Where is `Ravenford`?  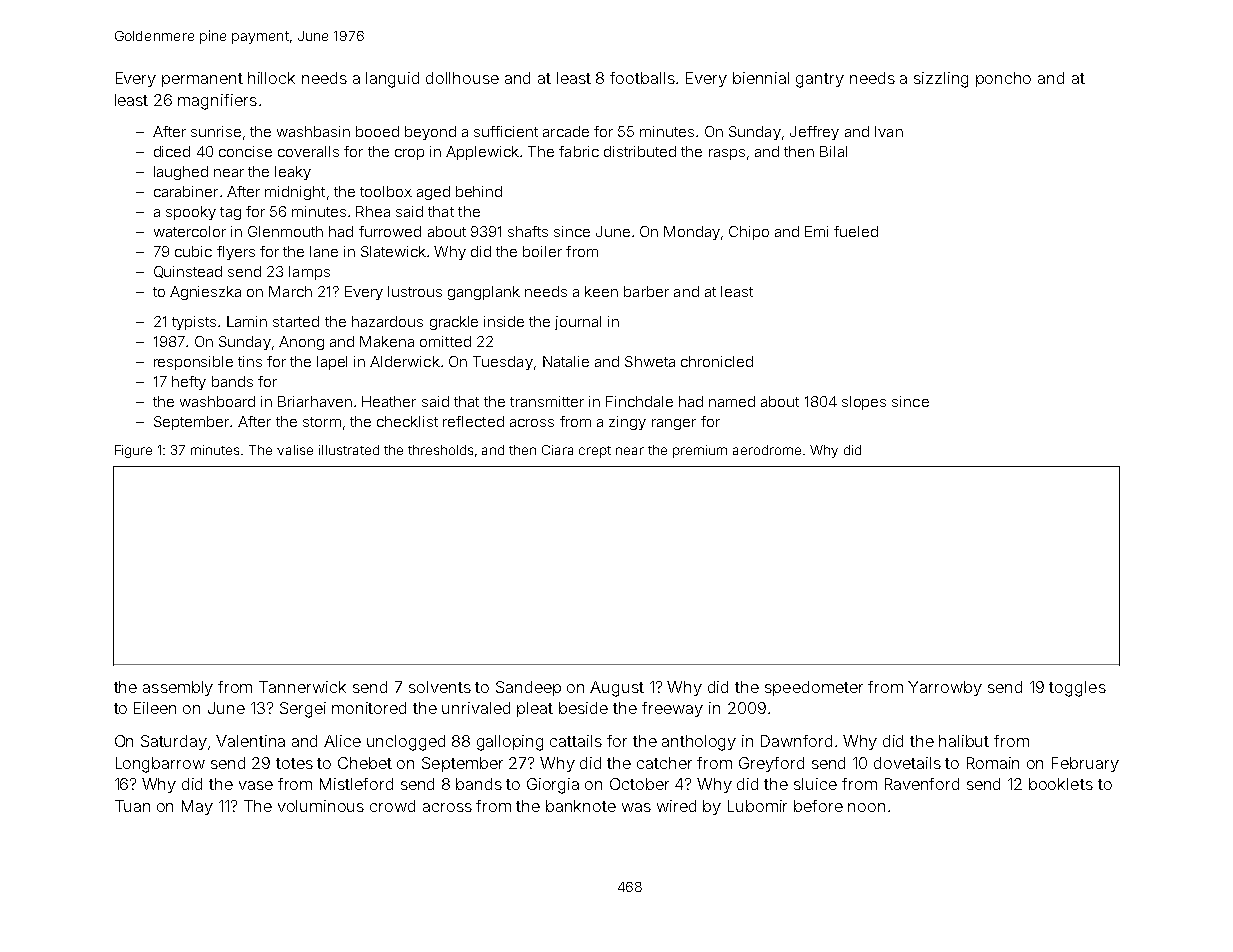 Ravenford is located at coordinates (922, 784).
